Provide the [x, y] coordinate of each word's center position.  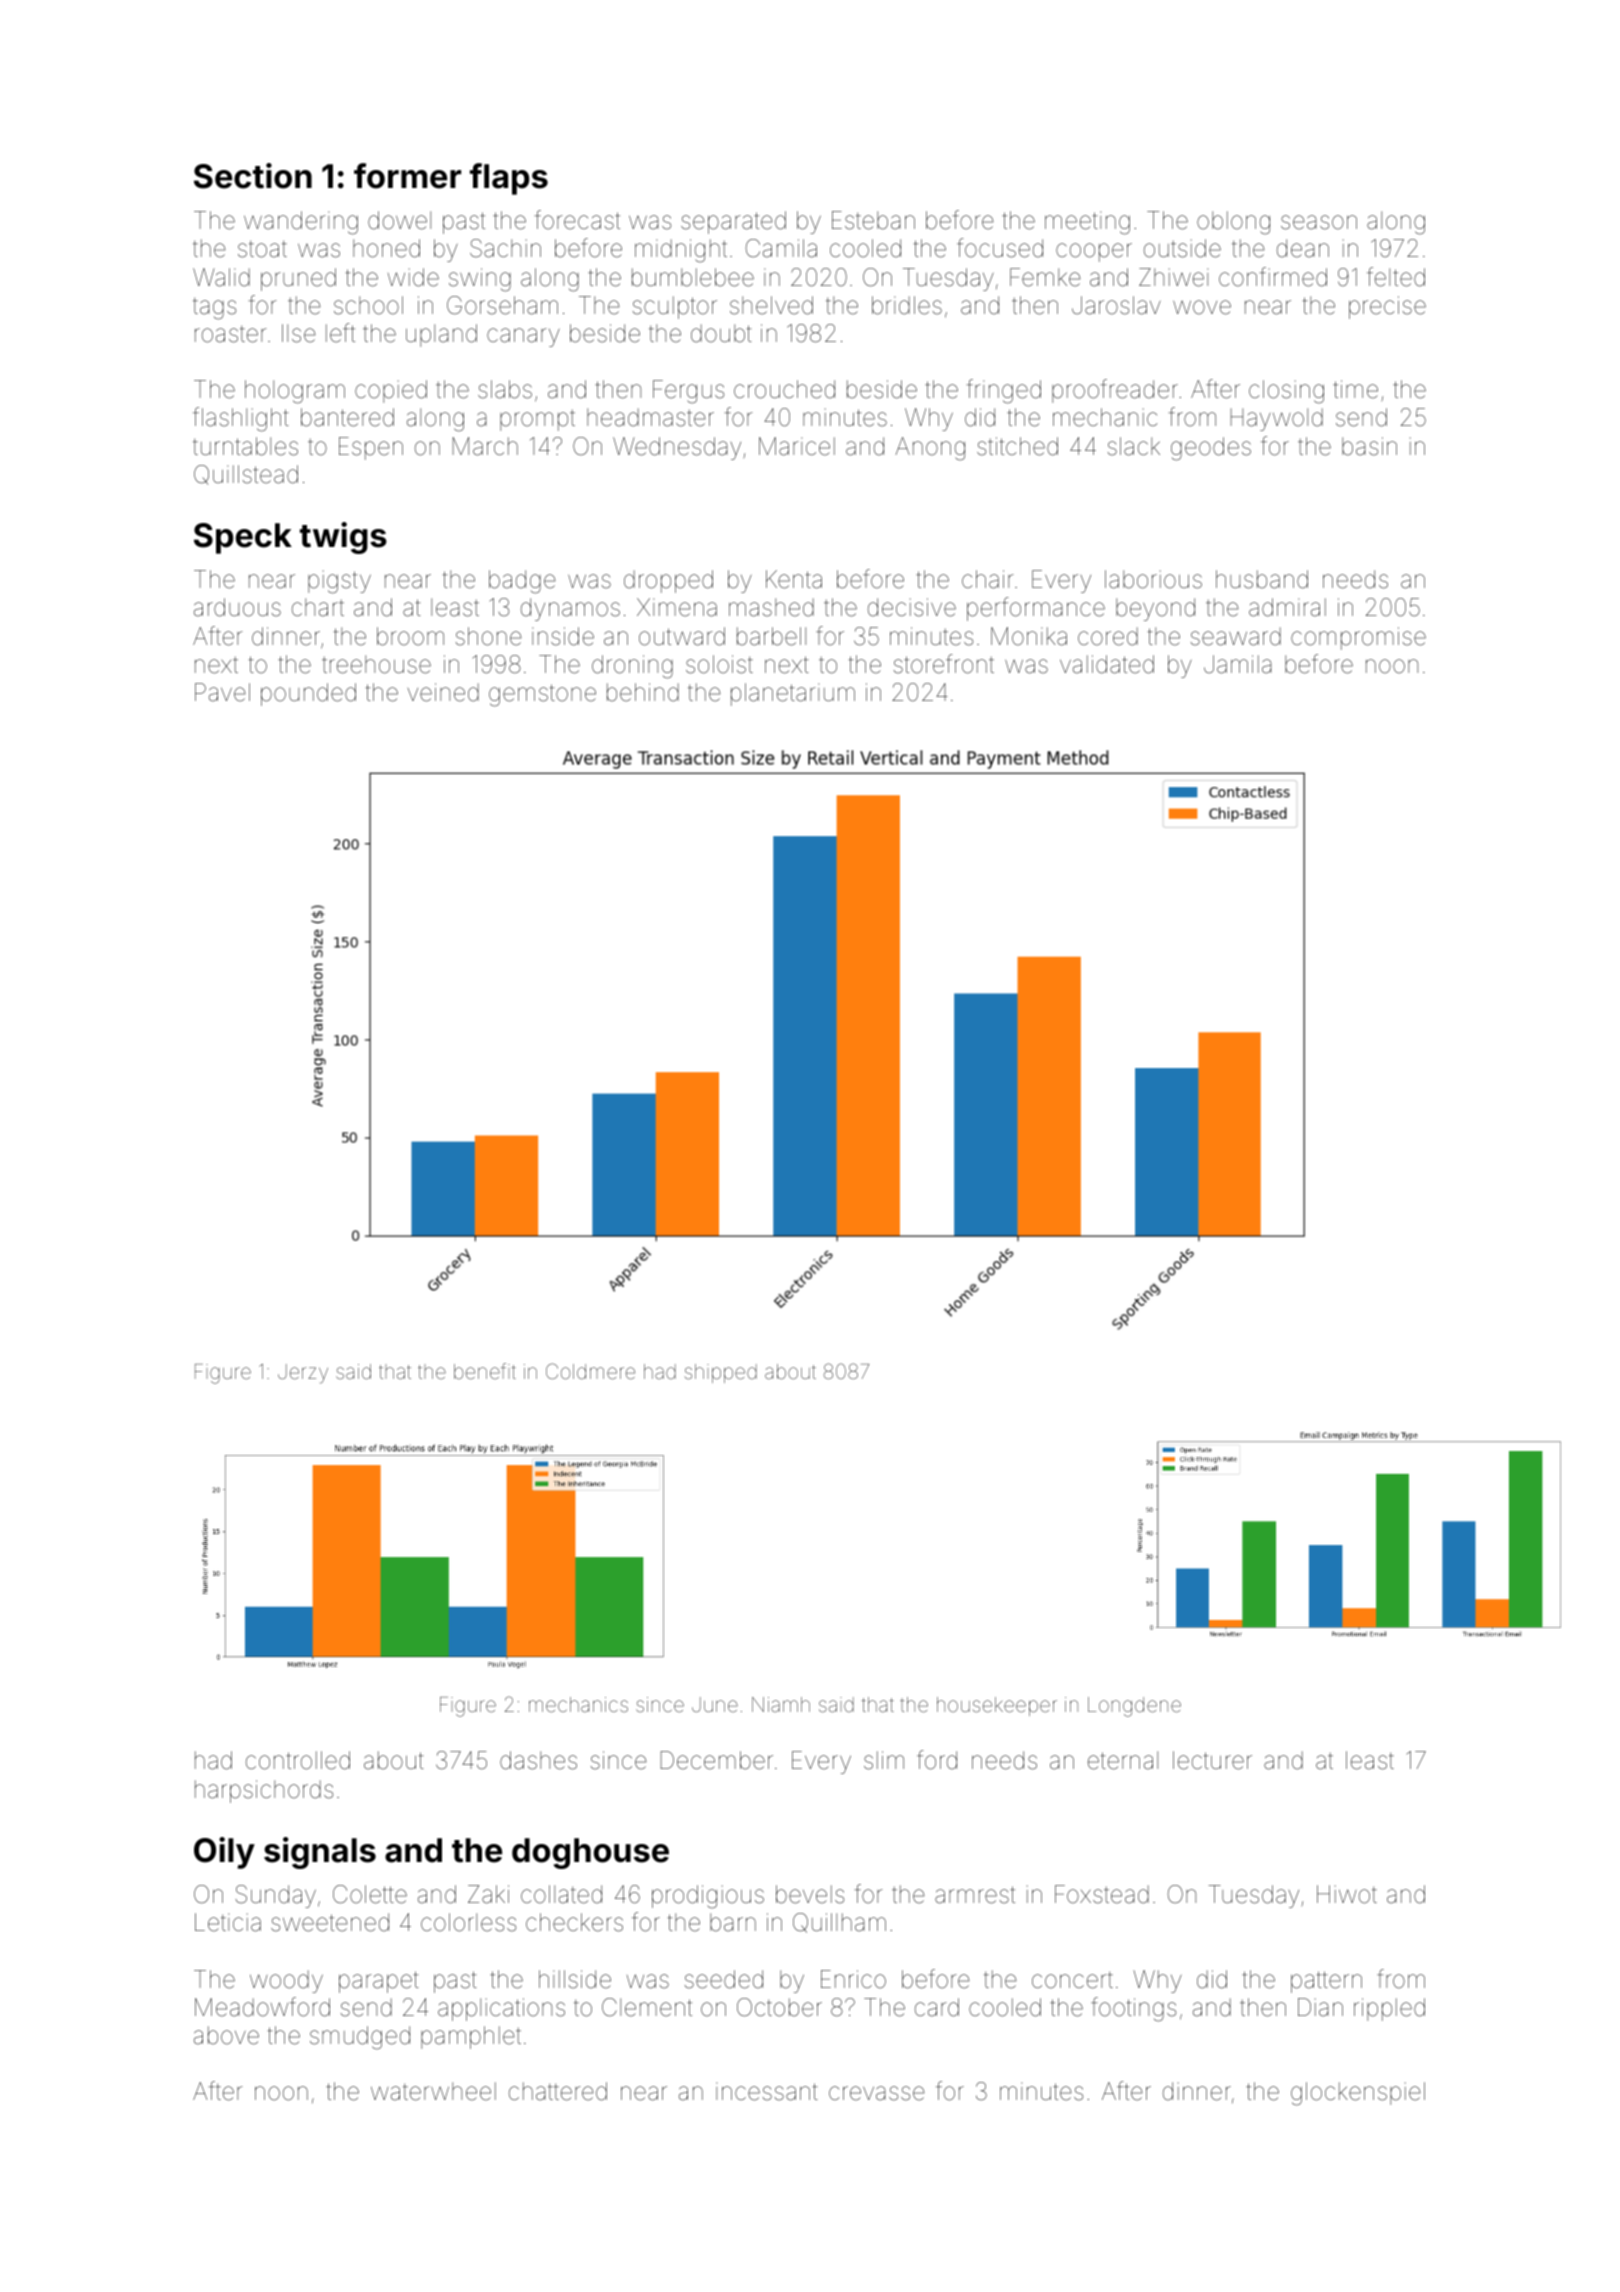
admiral [1287, 607]
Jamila [1238, 664]
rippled [1389, 2009]
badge [522, 582]
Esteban [873, 220]
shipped [721, 1373]
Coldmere [590, 1371]
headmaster [650, 417]
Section [253, 176]
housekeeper [997, 1706]
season [1319, 222]
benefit [485, 1371]
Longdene [1134, 1707]
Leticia [228, 1922]
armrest [975, 1895]
